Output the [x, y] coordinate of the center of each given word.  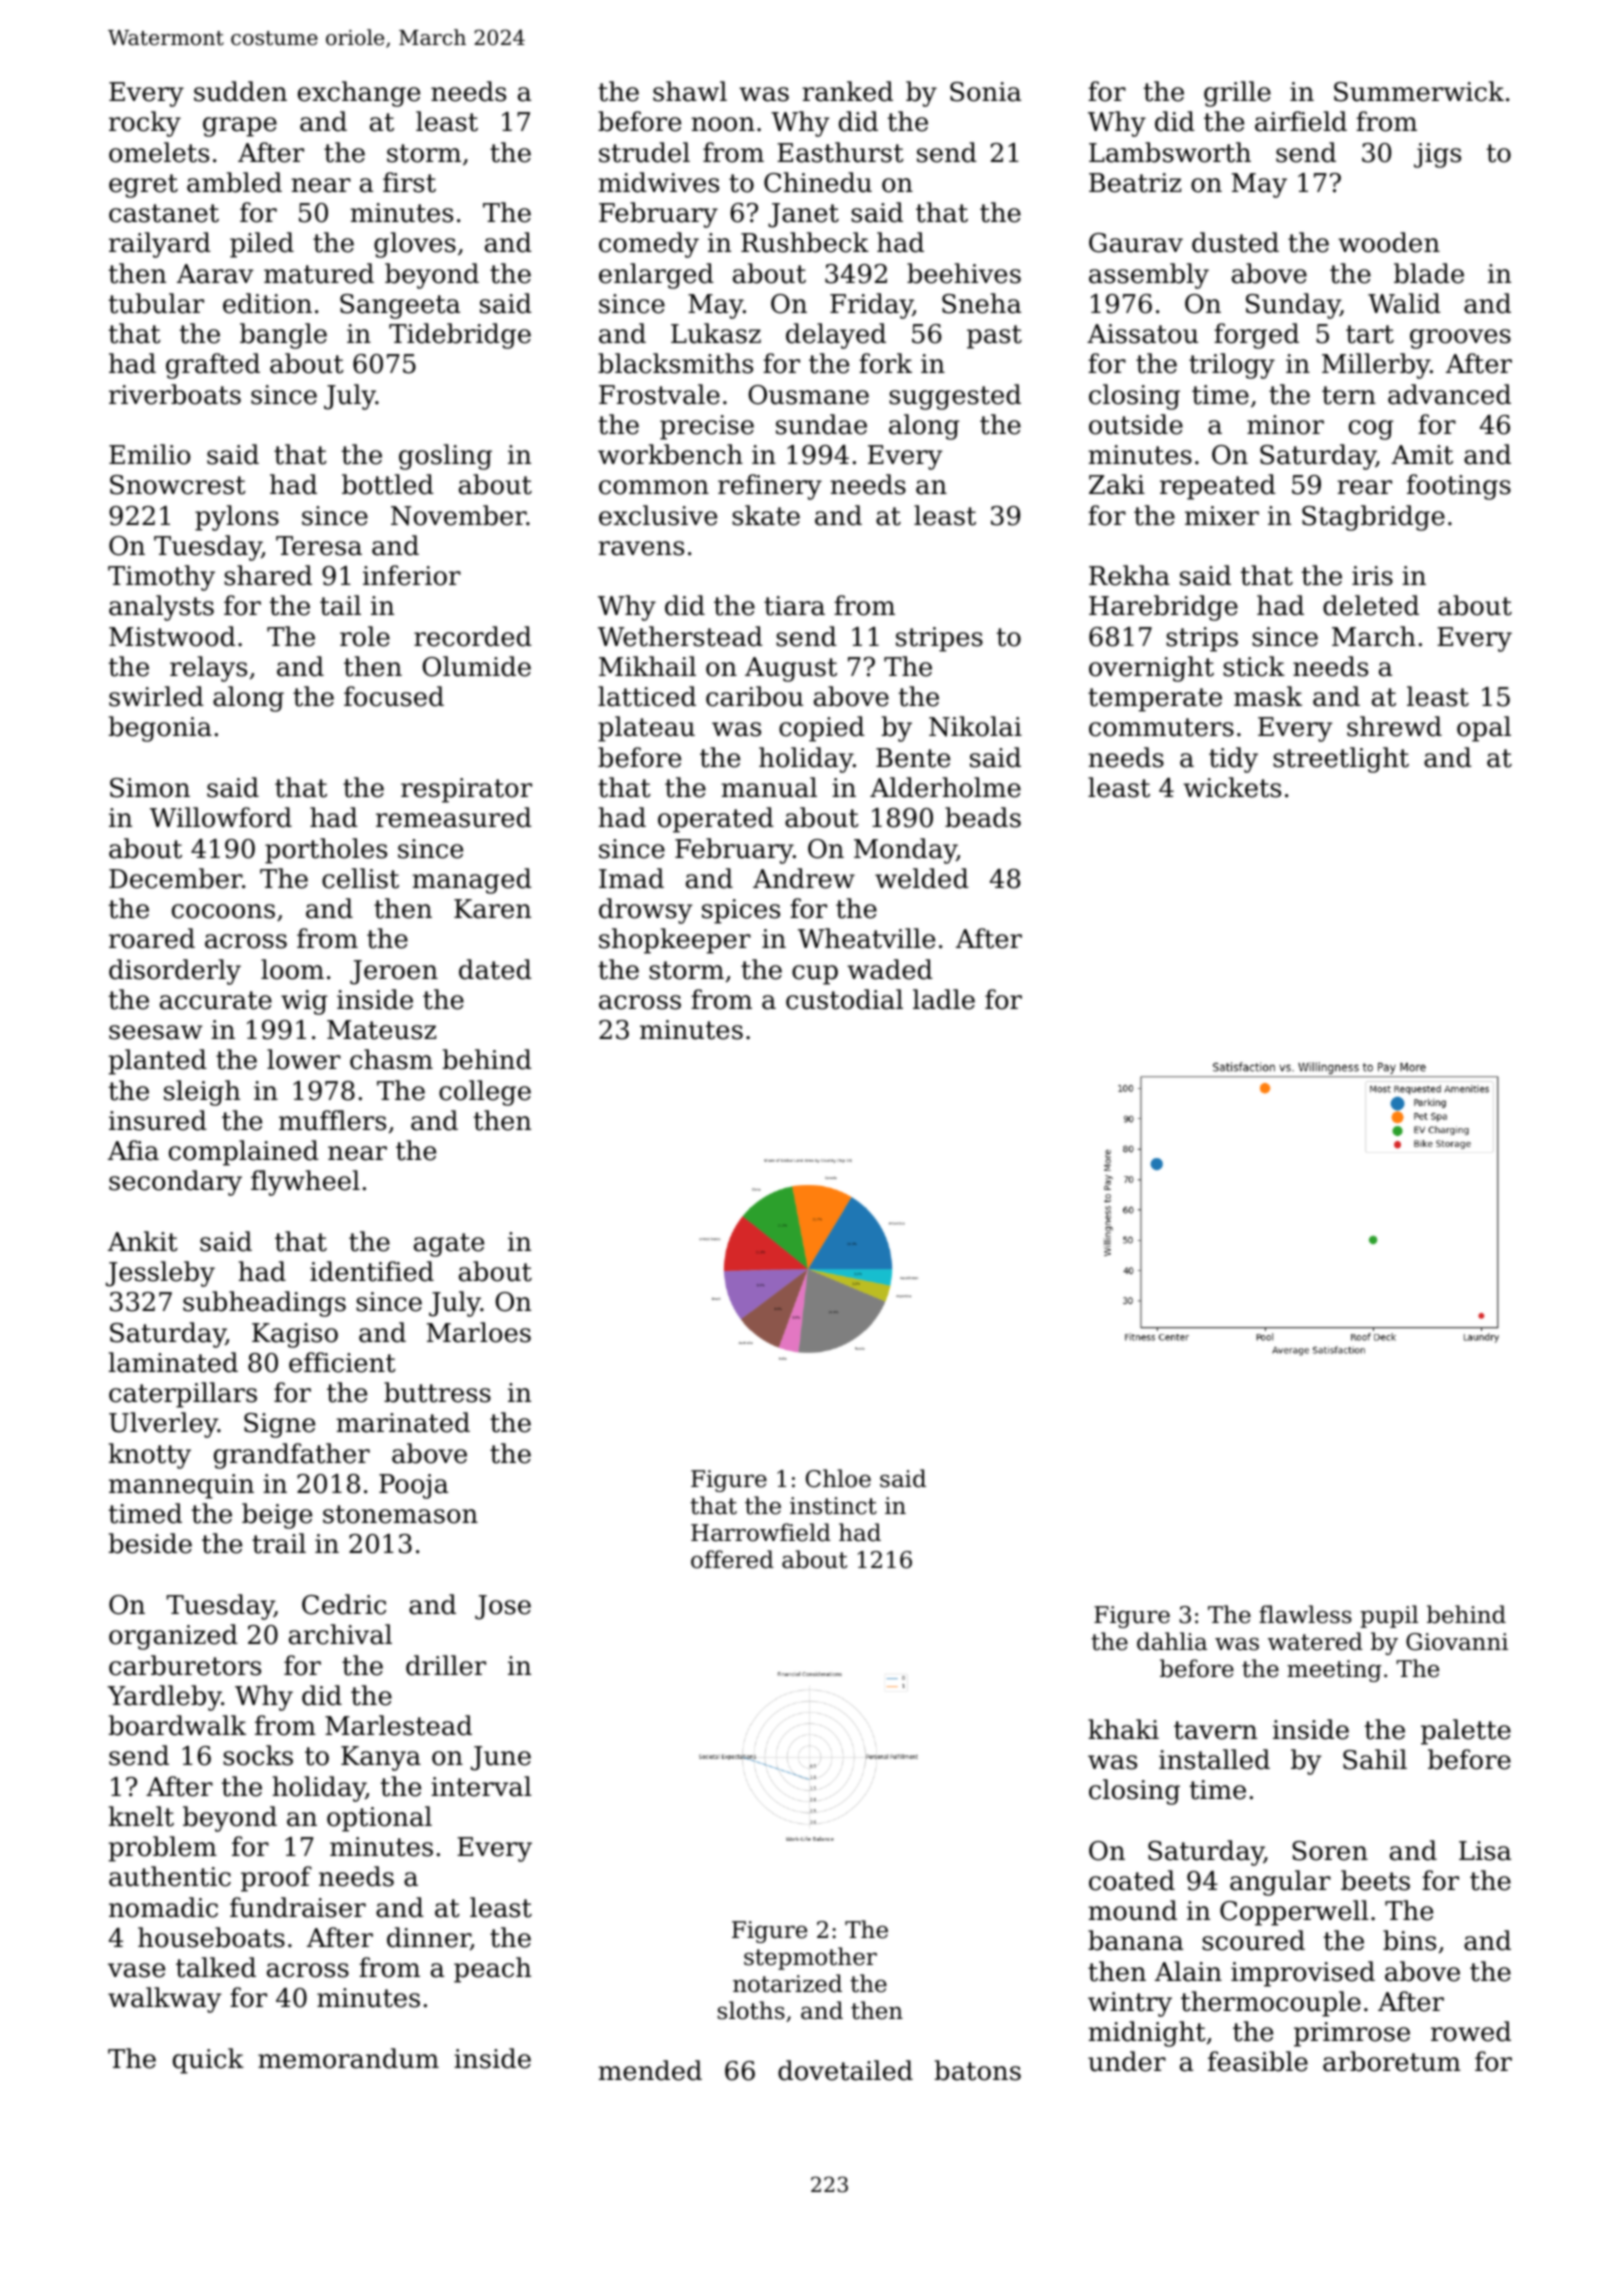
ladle [944, 999]
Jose [503, 1607]
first [409, 182]
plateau [646, 729]
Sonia [985, 92]
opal [1484, 729]
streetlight [1341, 760]
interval [481, 1786]
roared [152, 938]
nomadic [163, 1907]
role [365, 636]
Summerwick [1419, 91]
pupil [1389, 1616]
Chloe [838, 1478]
